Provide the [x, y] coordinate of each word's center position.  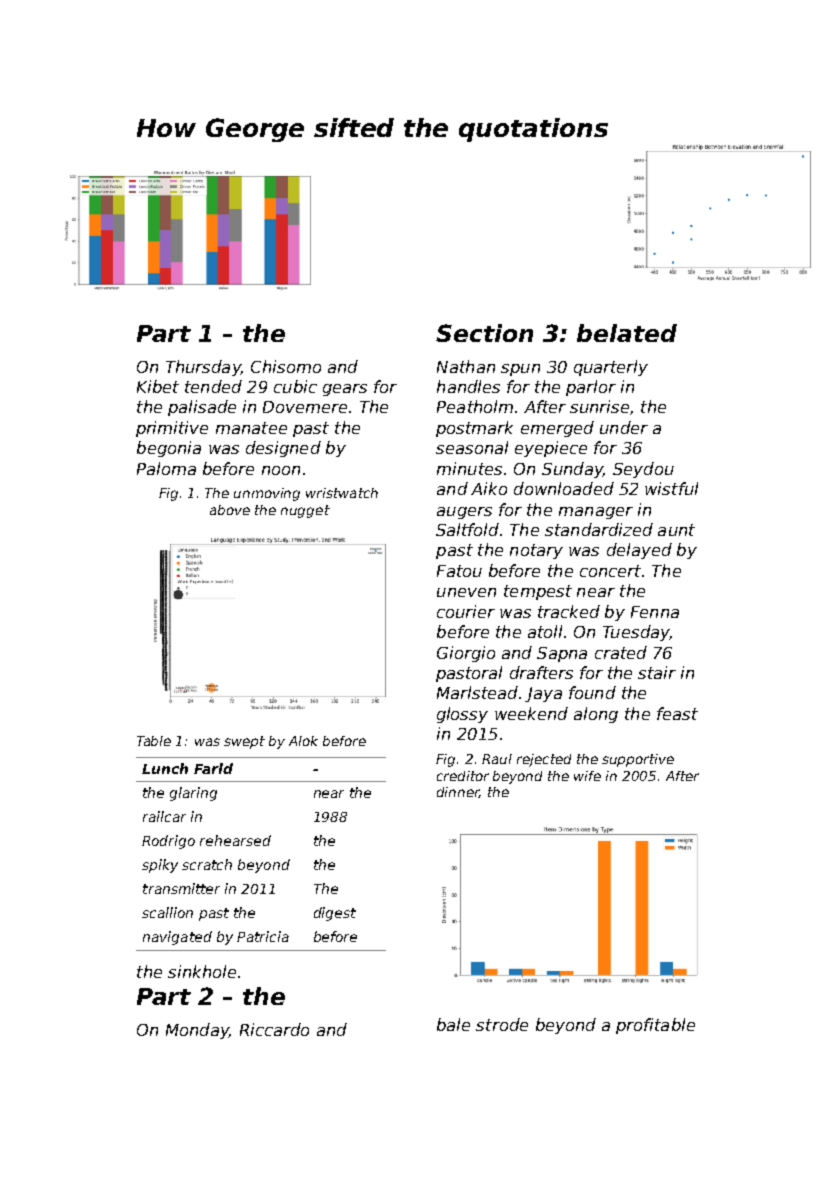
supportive [638, 760]
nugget [305, 511]
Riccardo [274, 1029]
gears [345, 390]
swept [244, 742]
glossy [462, 715]
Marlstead [477, 692]
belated [627, 333]
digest [335, 914]
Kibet [158, 386]
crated [621, 652]
